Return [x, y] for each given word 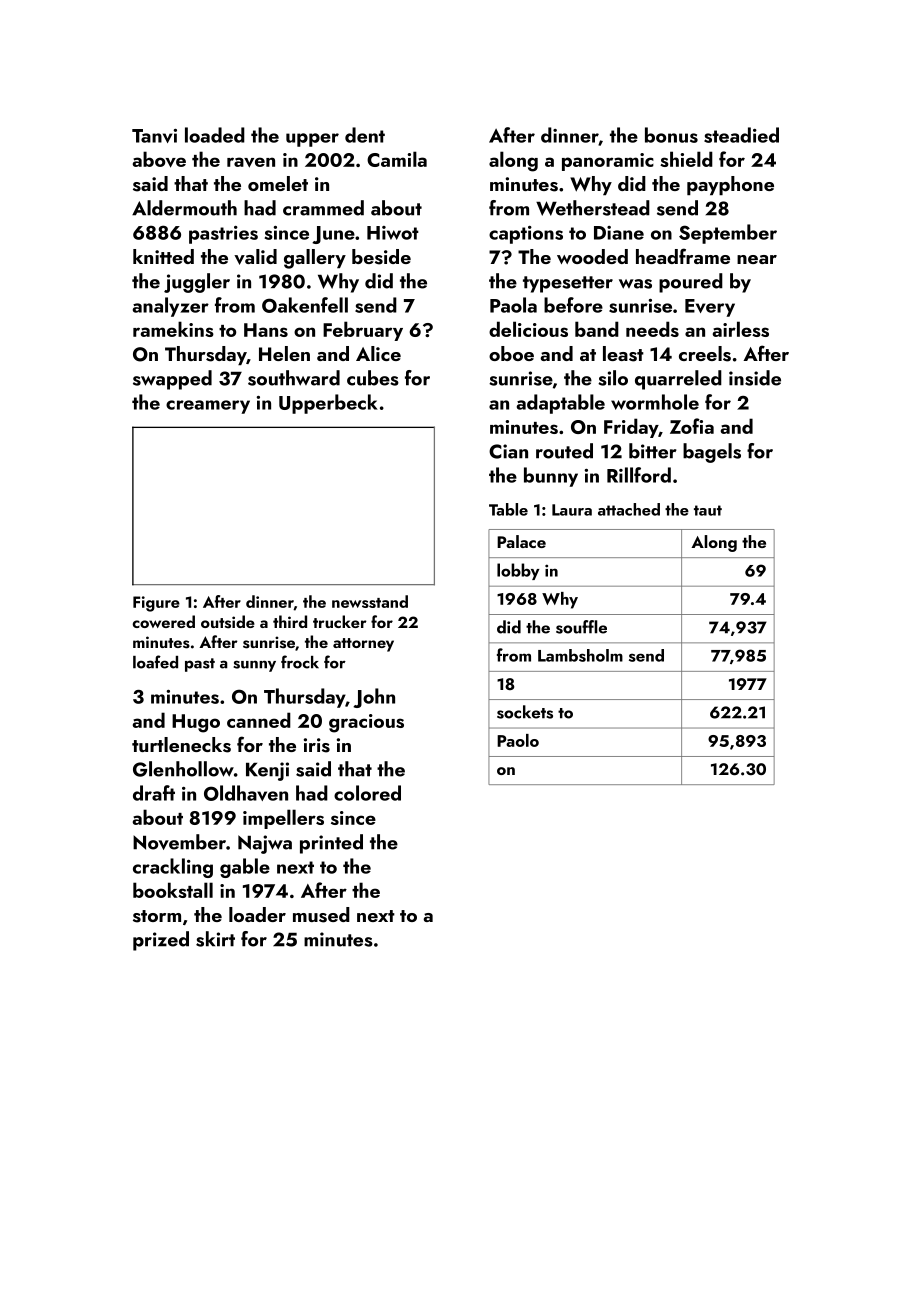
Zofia [692, 426]
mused [321, 915]
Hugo [196, 723]
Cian [508, 451]
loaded [215, 135]
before [573, 305]
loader [257, 914]
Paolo [518, 740]
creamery [208, 407]
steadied [741, 135]
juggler [197, 283]
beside [381, 257]
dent [365, 135]
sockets [525, 712]
